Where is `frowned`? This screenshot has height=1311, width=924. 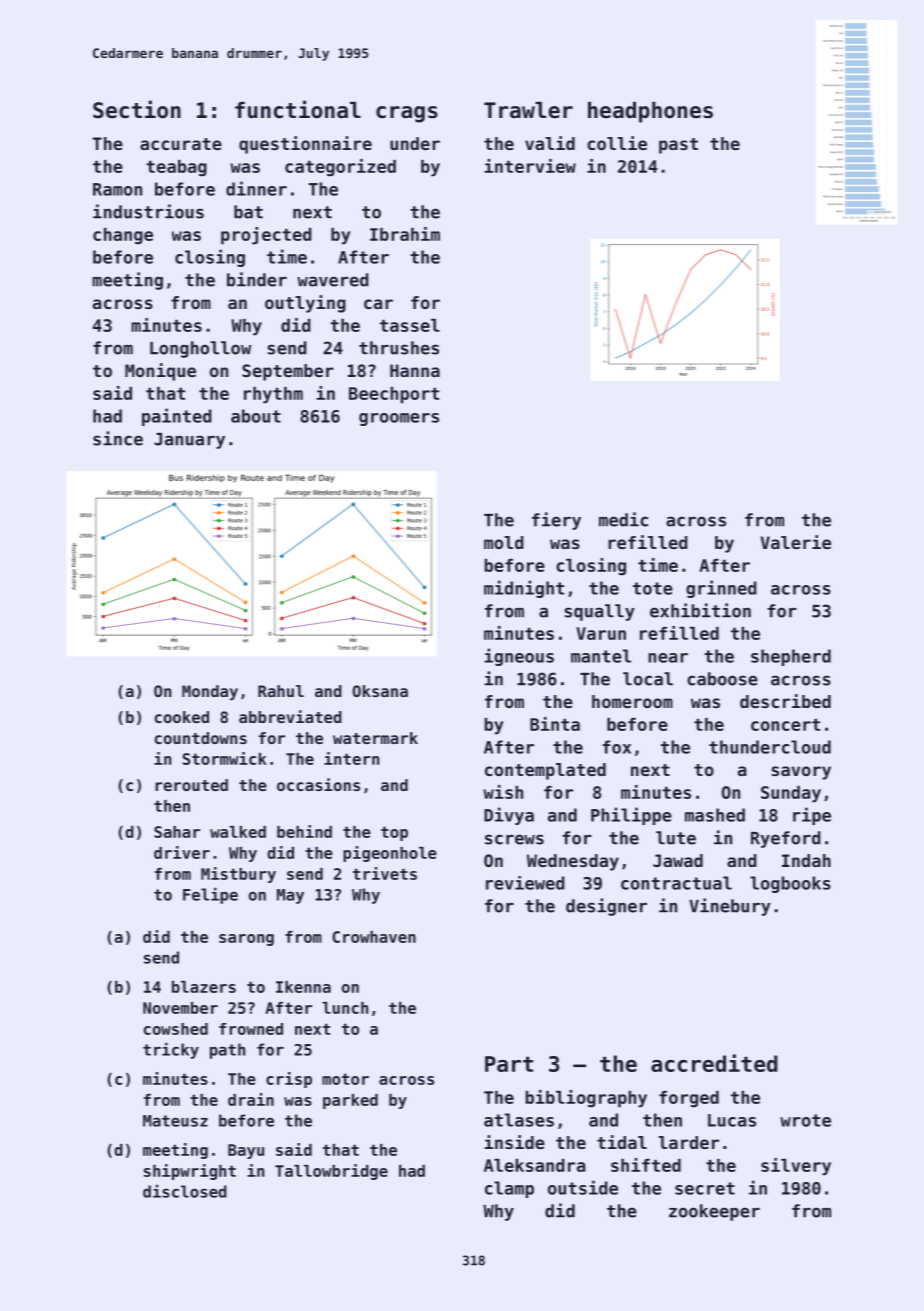
frowned is located at coordinates (251, 1029).
